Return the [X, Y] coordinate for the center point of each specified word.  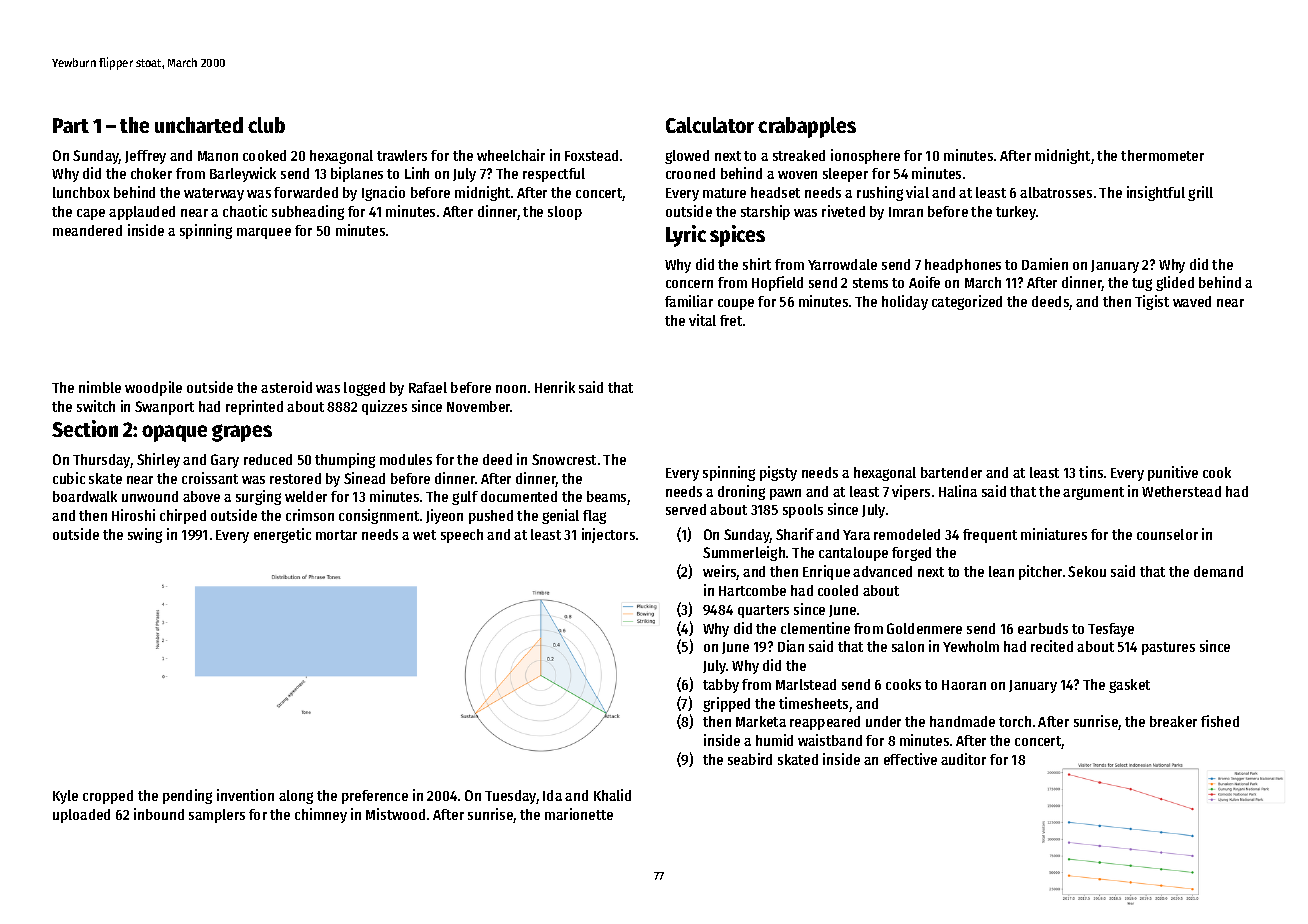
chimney [321, 815]
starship [765, 212]
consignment [379, 516]
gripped [726, 704]
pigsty [778, 473]
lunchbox [81, 192]
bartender [951, 472]
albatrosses [1056, 192]
